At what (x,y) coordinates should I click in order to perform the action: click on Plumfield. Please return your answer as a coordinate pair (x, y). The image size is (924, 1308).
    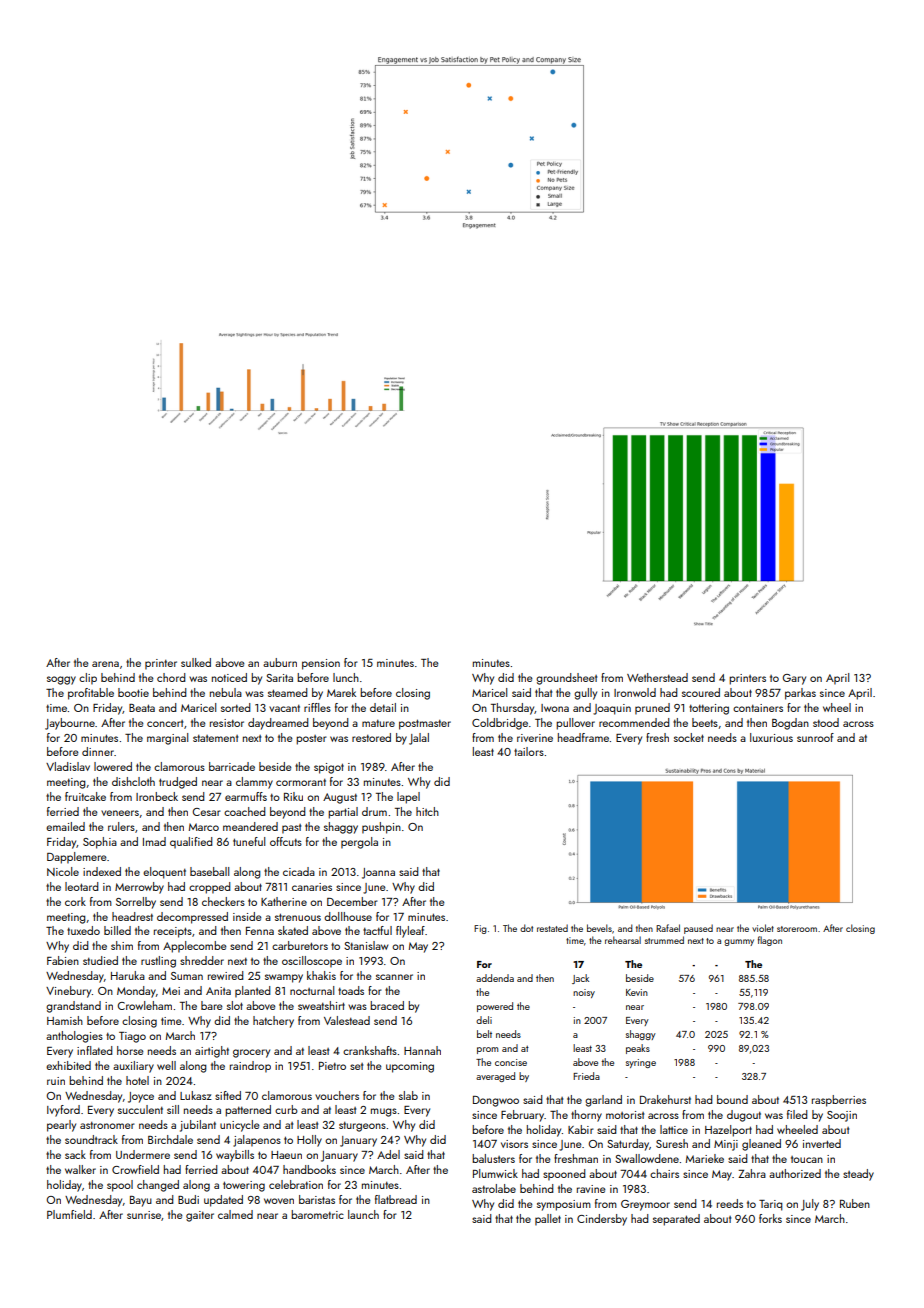
    Looking at the image, I should click on (69, 1214).
